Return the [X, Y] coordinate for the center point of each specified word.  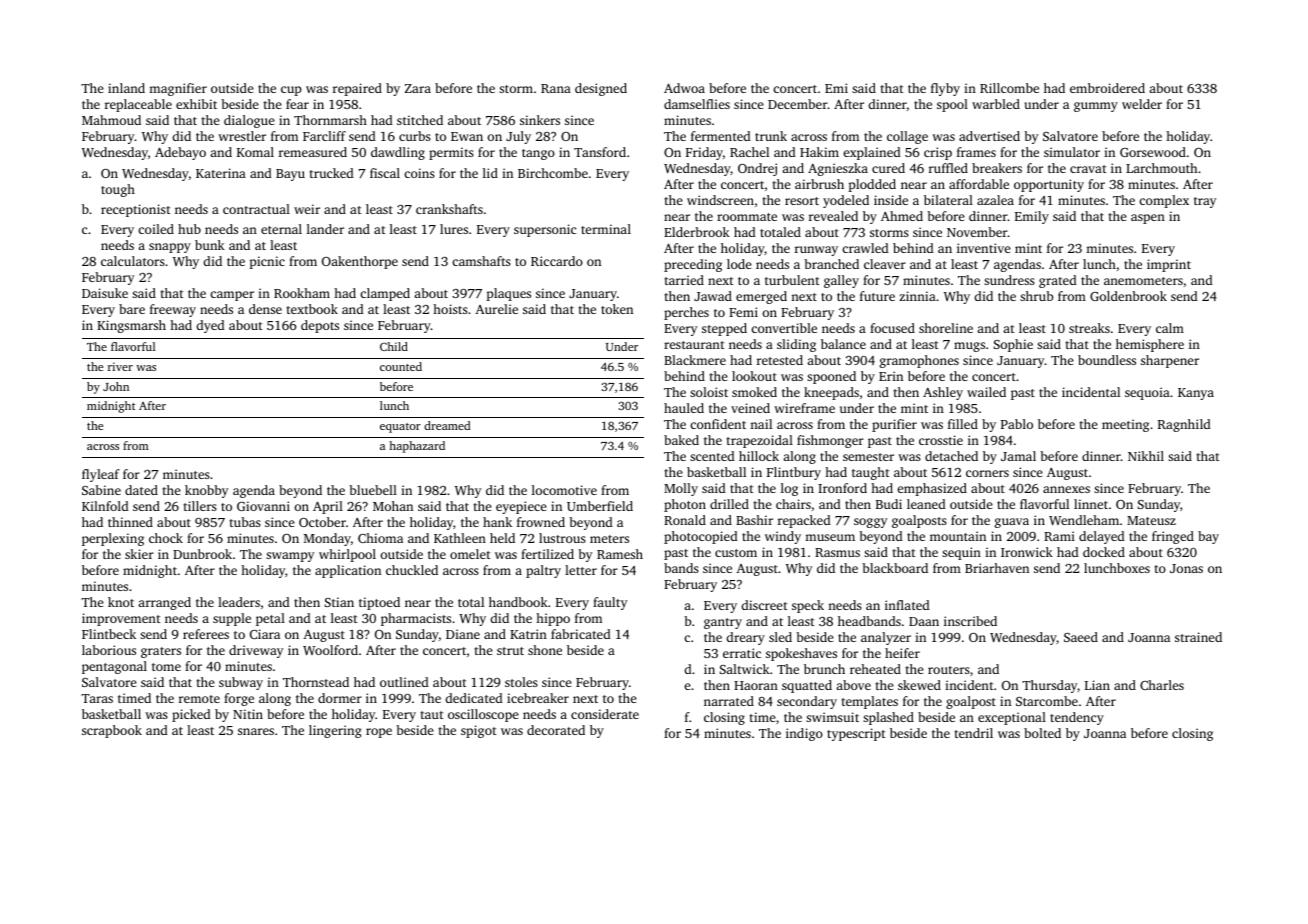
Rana [556, 88]
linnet [1091, 504]
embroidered [1107, 88]
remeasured [313, 152]
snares [256, 731]
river [120, 366]
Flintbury [794, 473]
